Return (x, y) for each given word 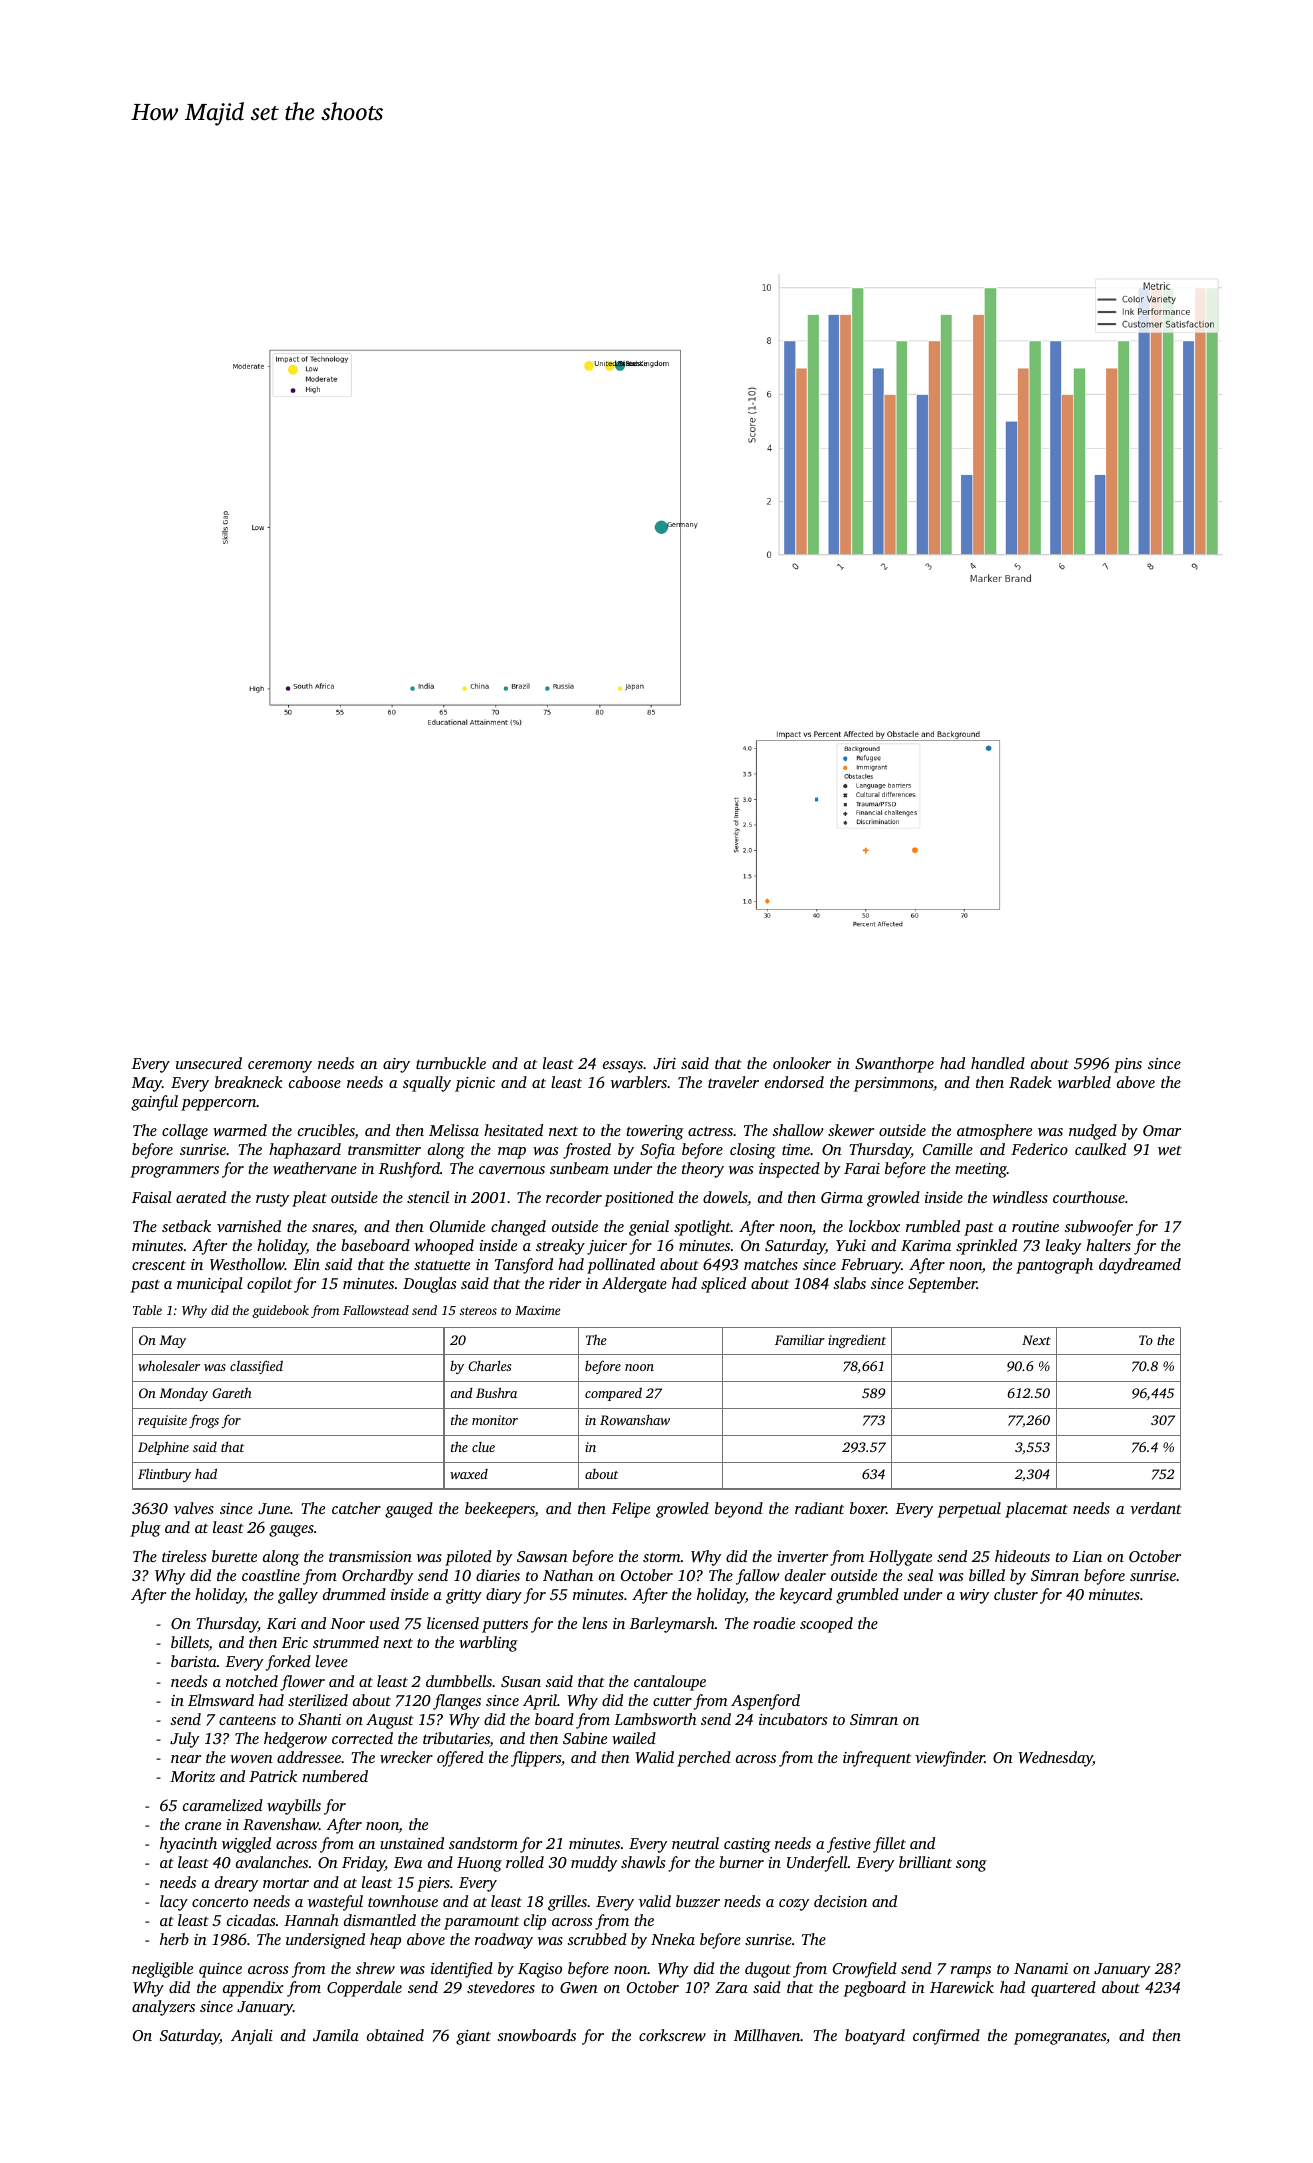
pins (1128, 1065)
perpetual (969, 1510)
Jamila (336, 2035)
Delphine (163, 1448)
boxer (868, 1508)
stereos (478, 1311)
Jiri (664, 1063)
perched (704, 1759)
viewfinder (950, 1759)
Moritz (192, 1776)
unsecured (209, 1063)
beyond (739, 1510)
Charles (489, 1365)
